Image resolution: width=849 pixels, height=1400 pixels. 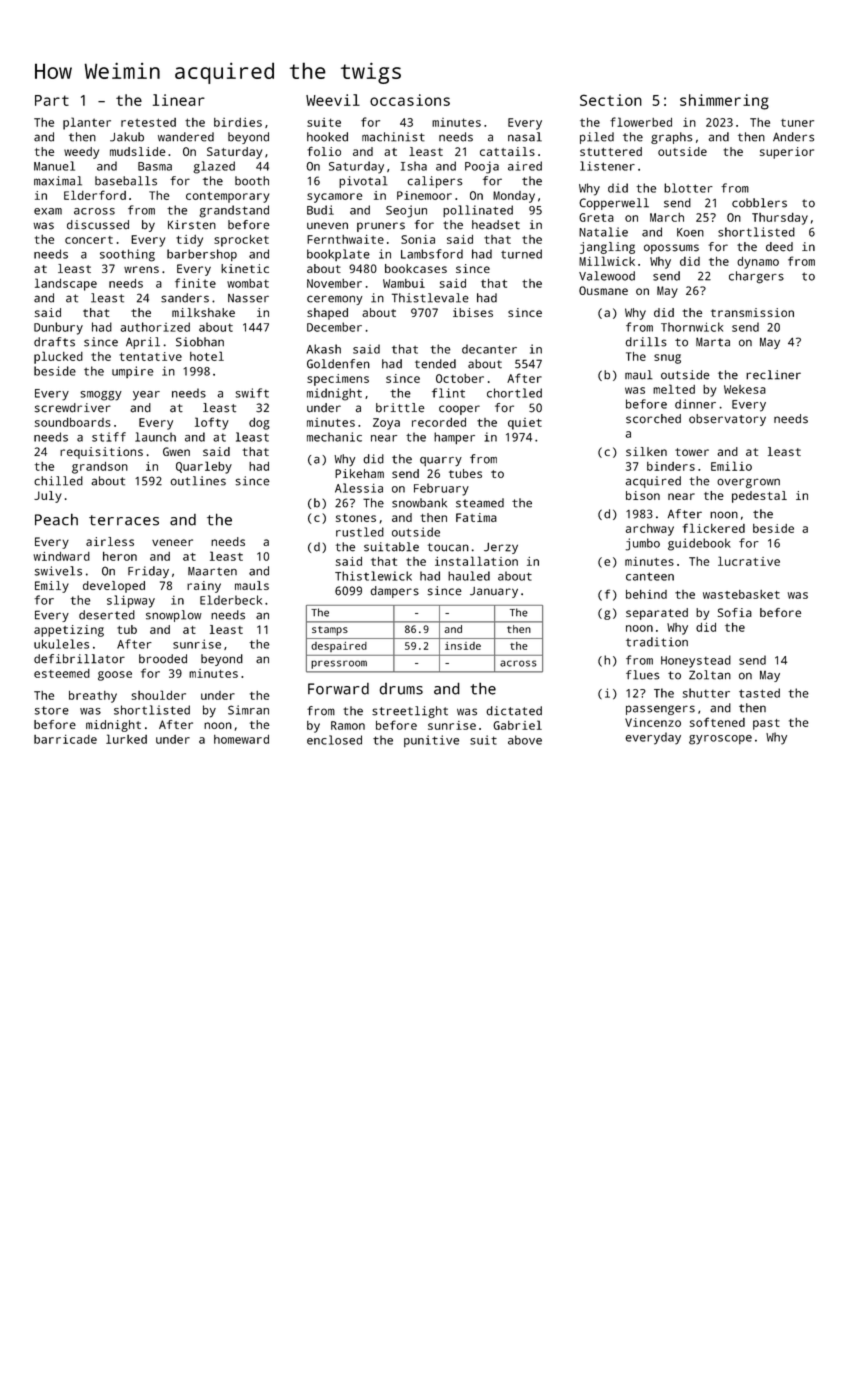 I want to click on Ousmane, so click(x=603, y=290).
